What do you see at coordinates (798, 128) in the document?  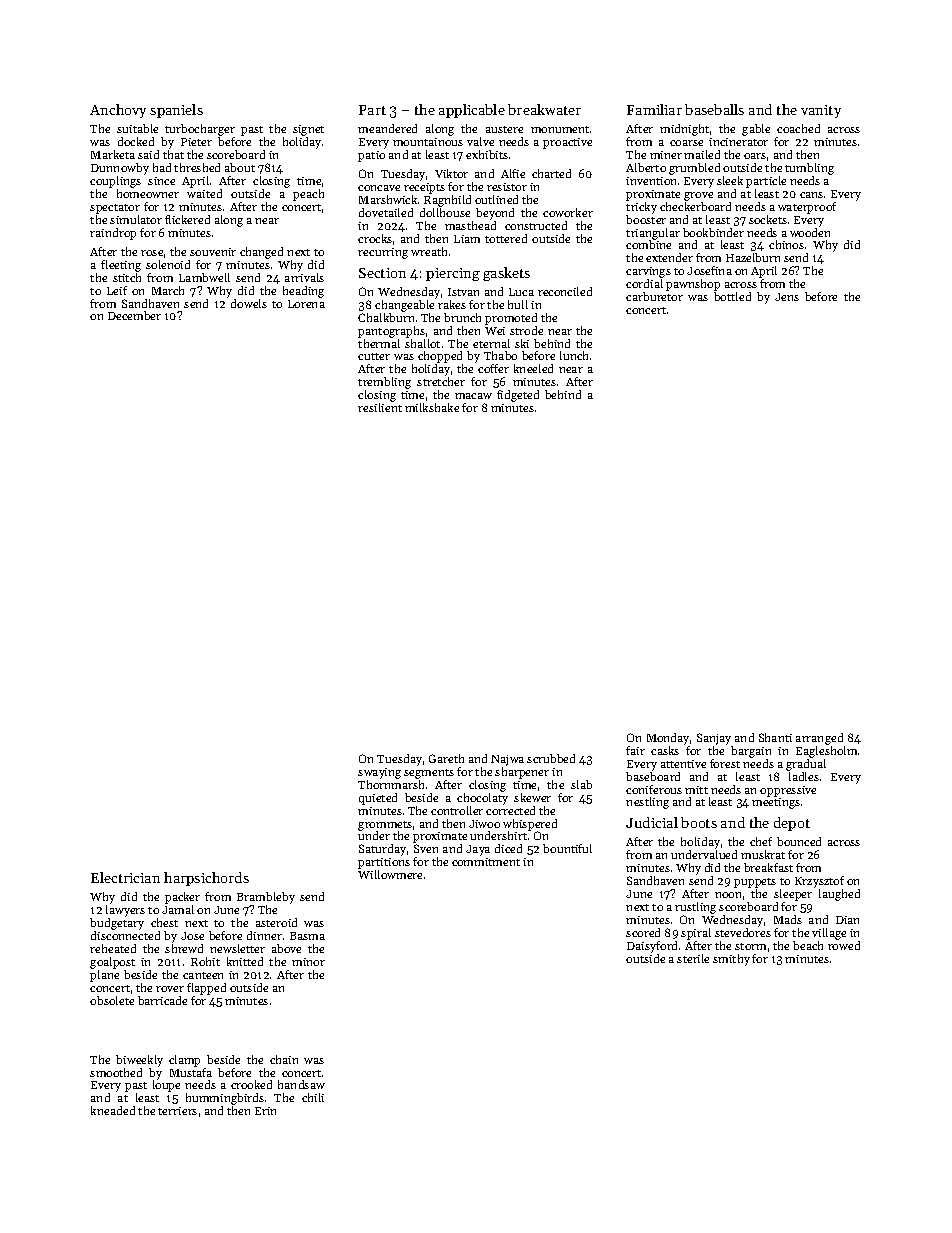 I see `coached` at bounding box center [798, 128].
